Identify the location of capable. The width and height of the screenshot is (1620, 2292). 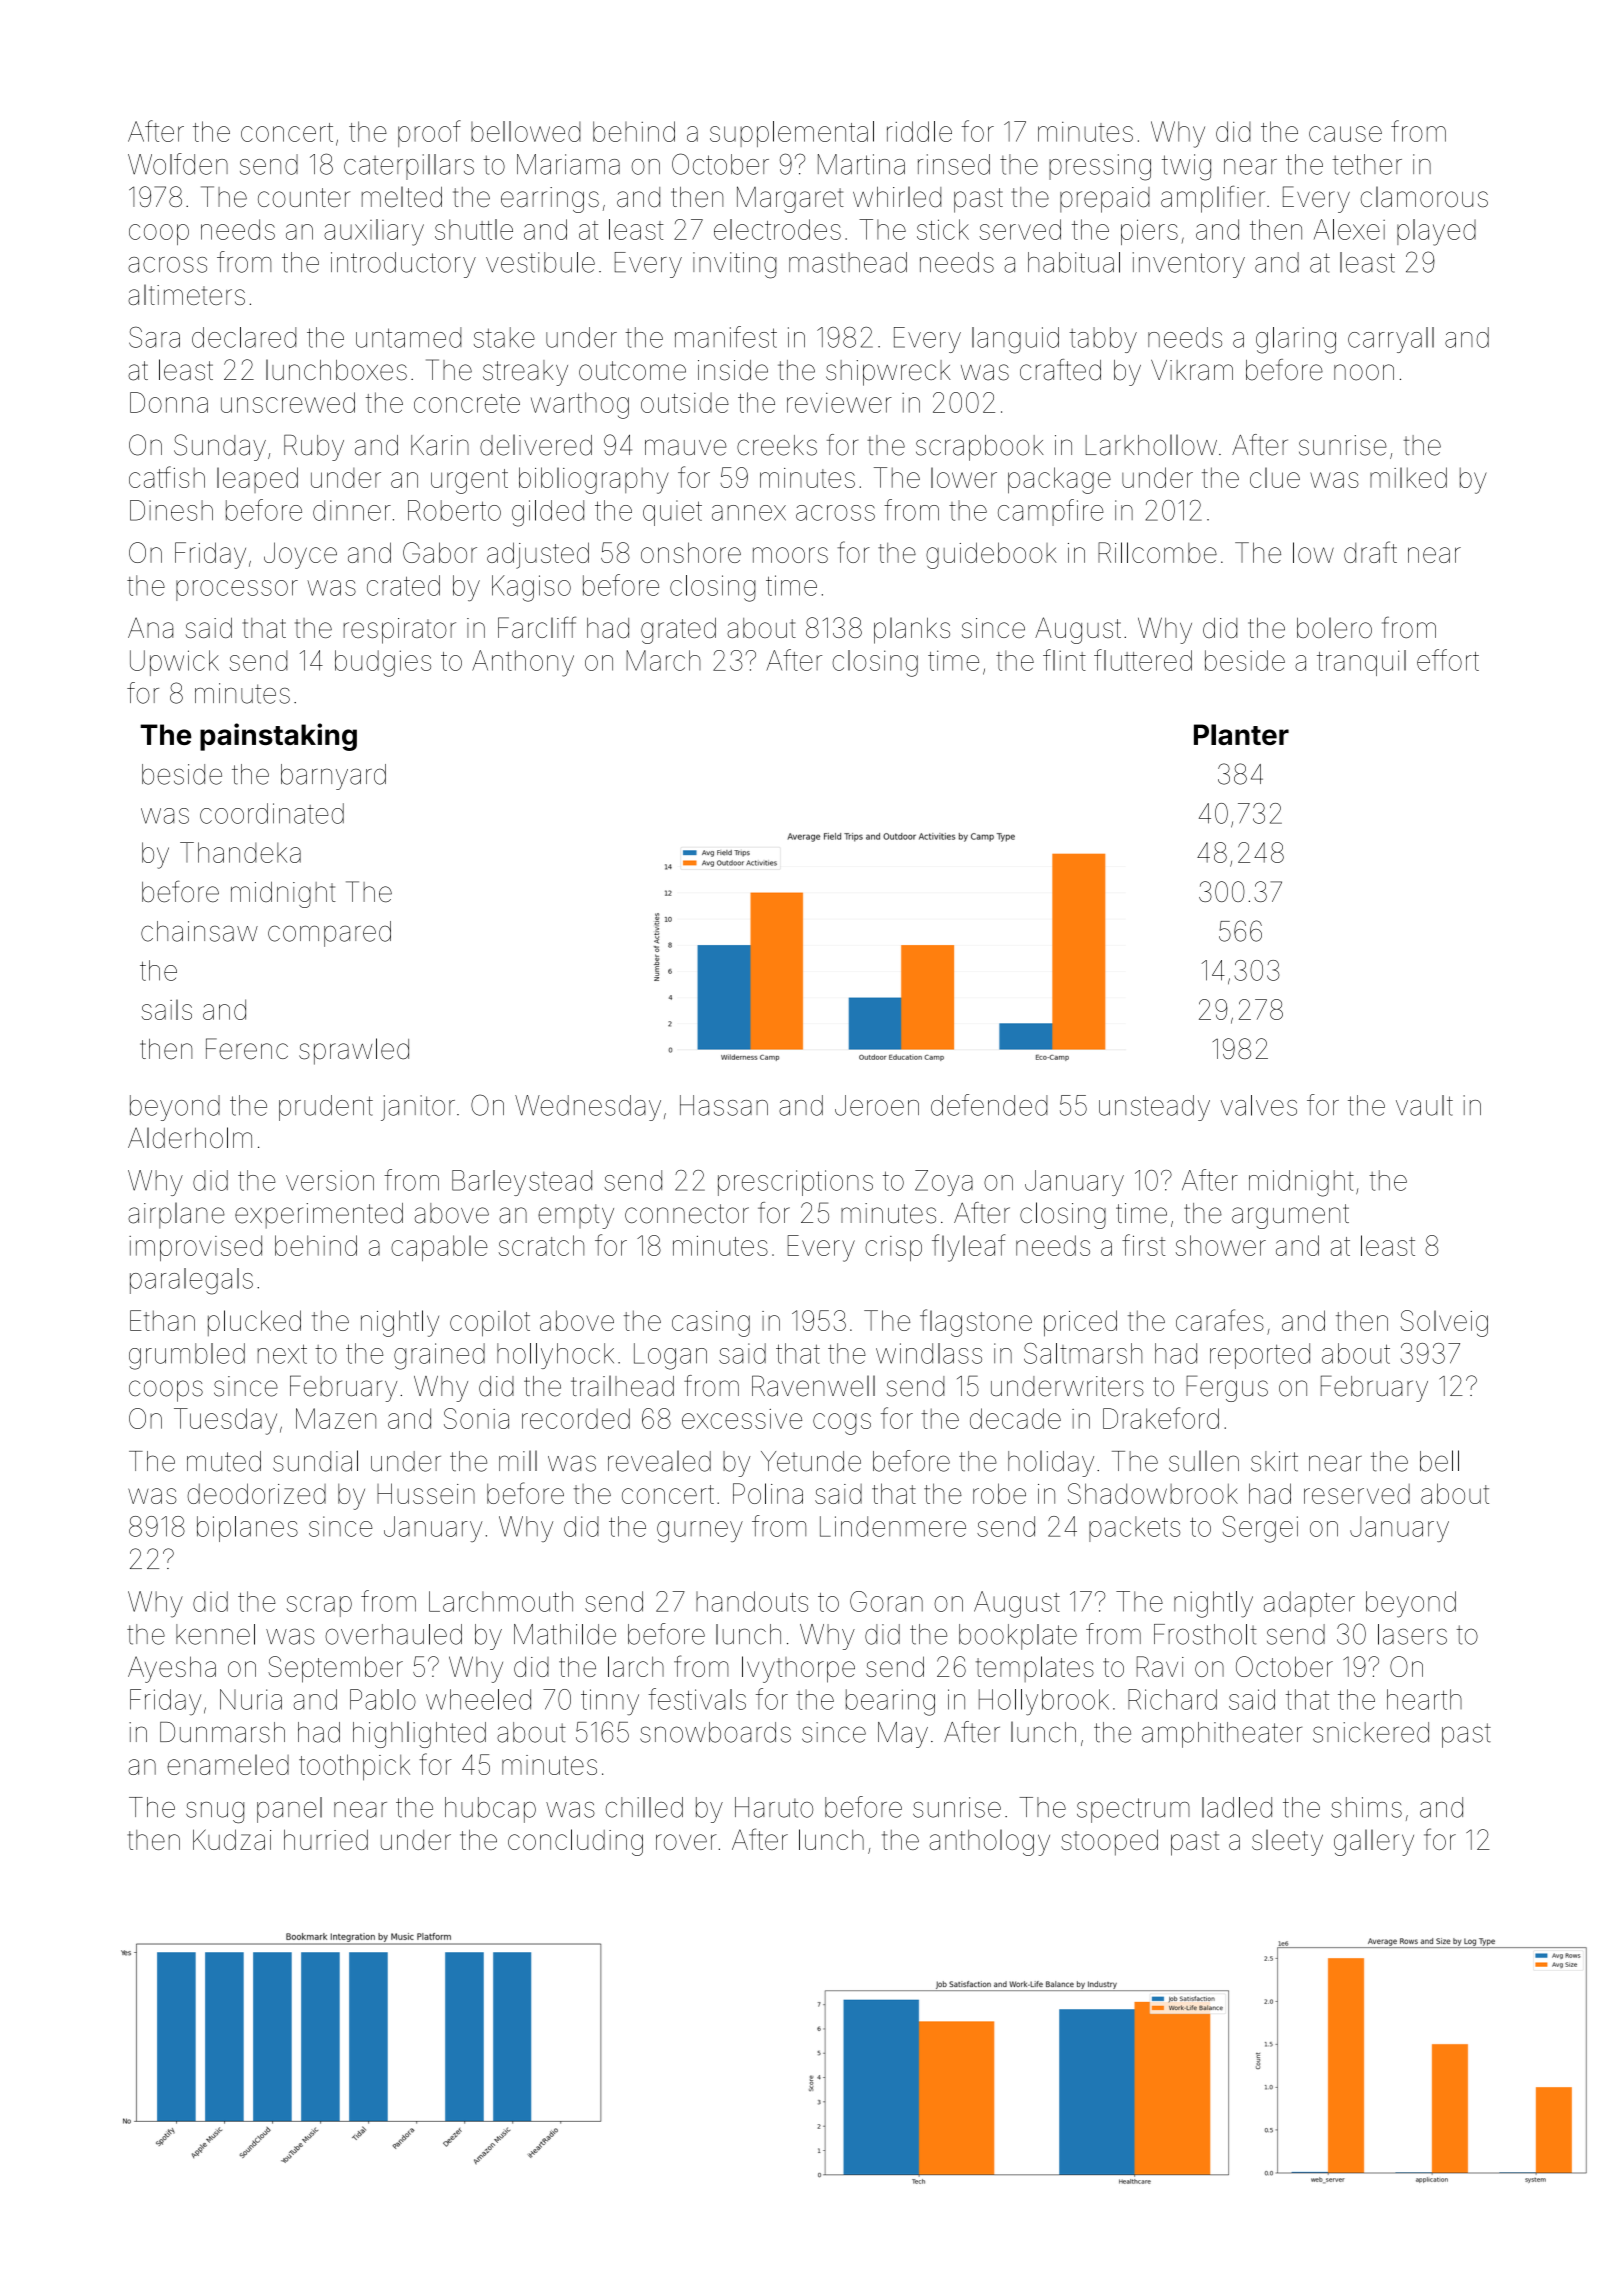
(439, 1248).
